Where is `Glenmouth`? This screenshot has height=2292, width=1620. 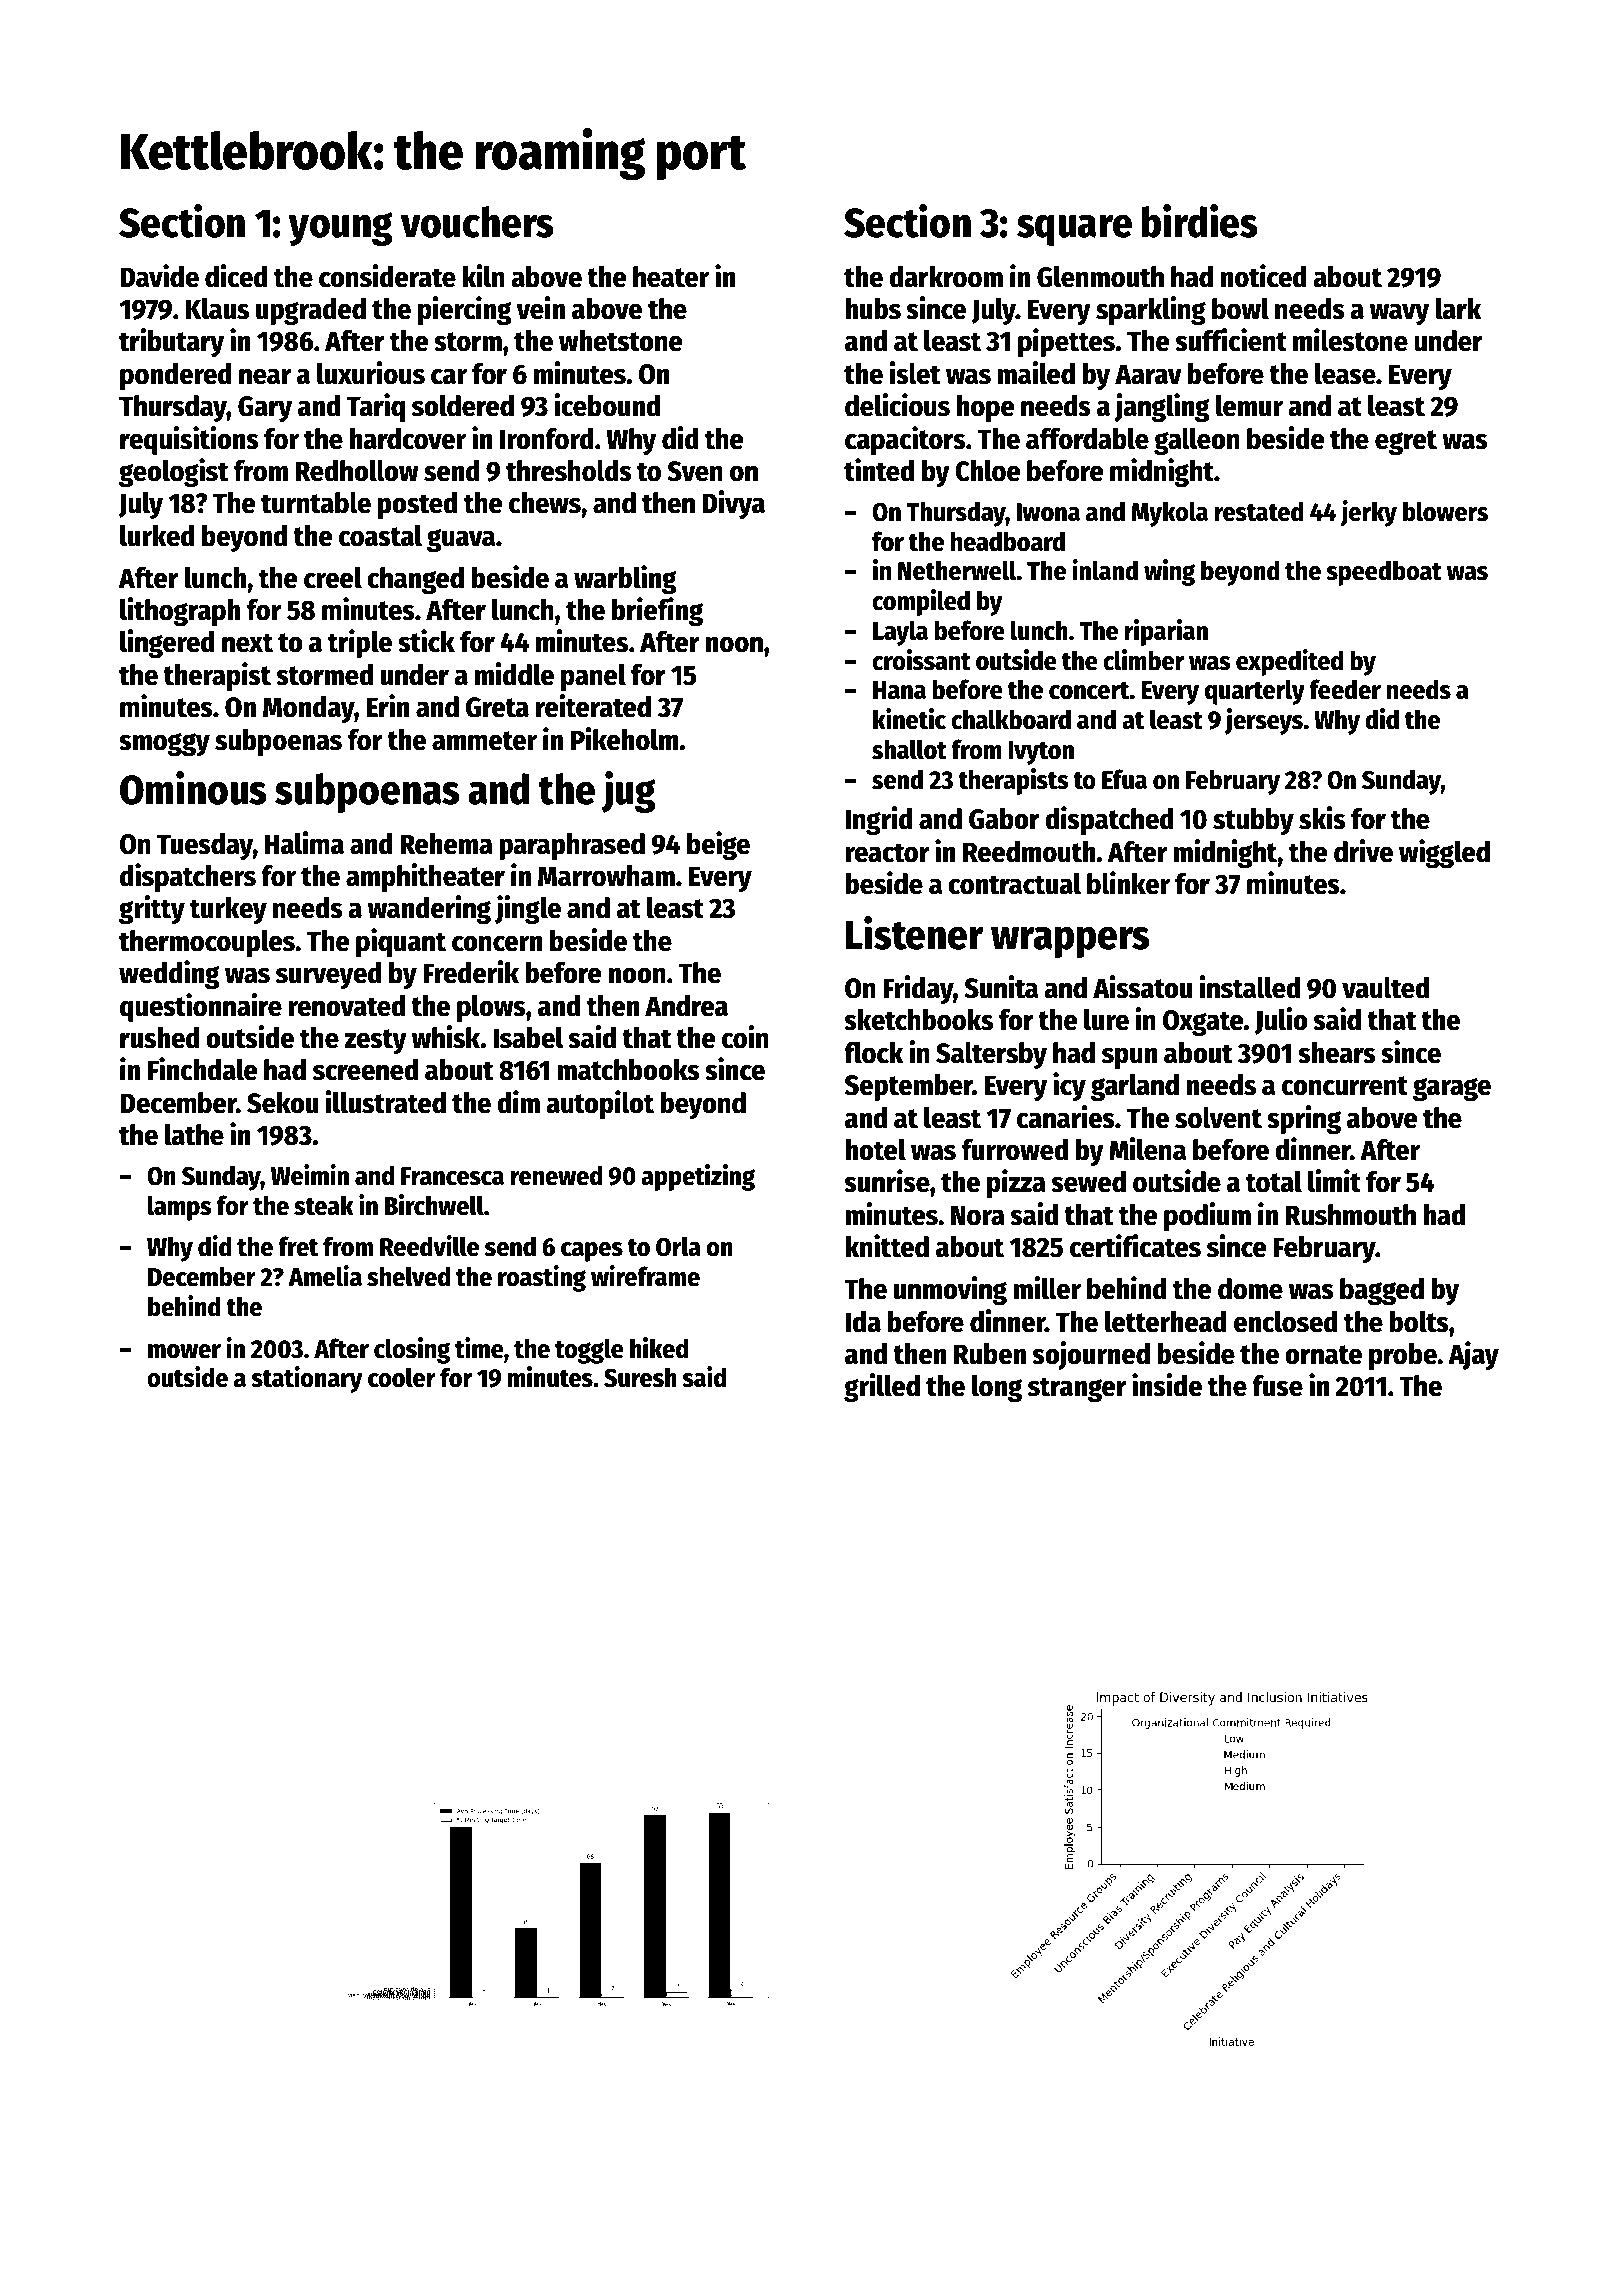 Glenmouth is located at coordinates (1100, 277).
